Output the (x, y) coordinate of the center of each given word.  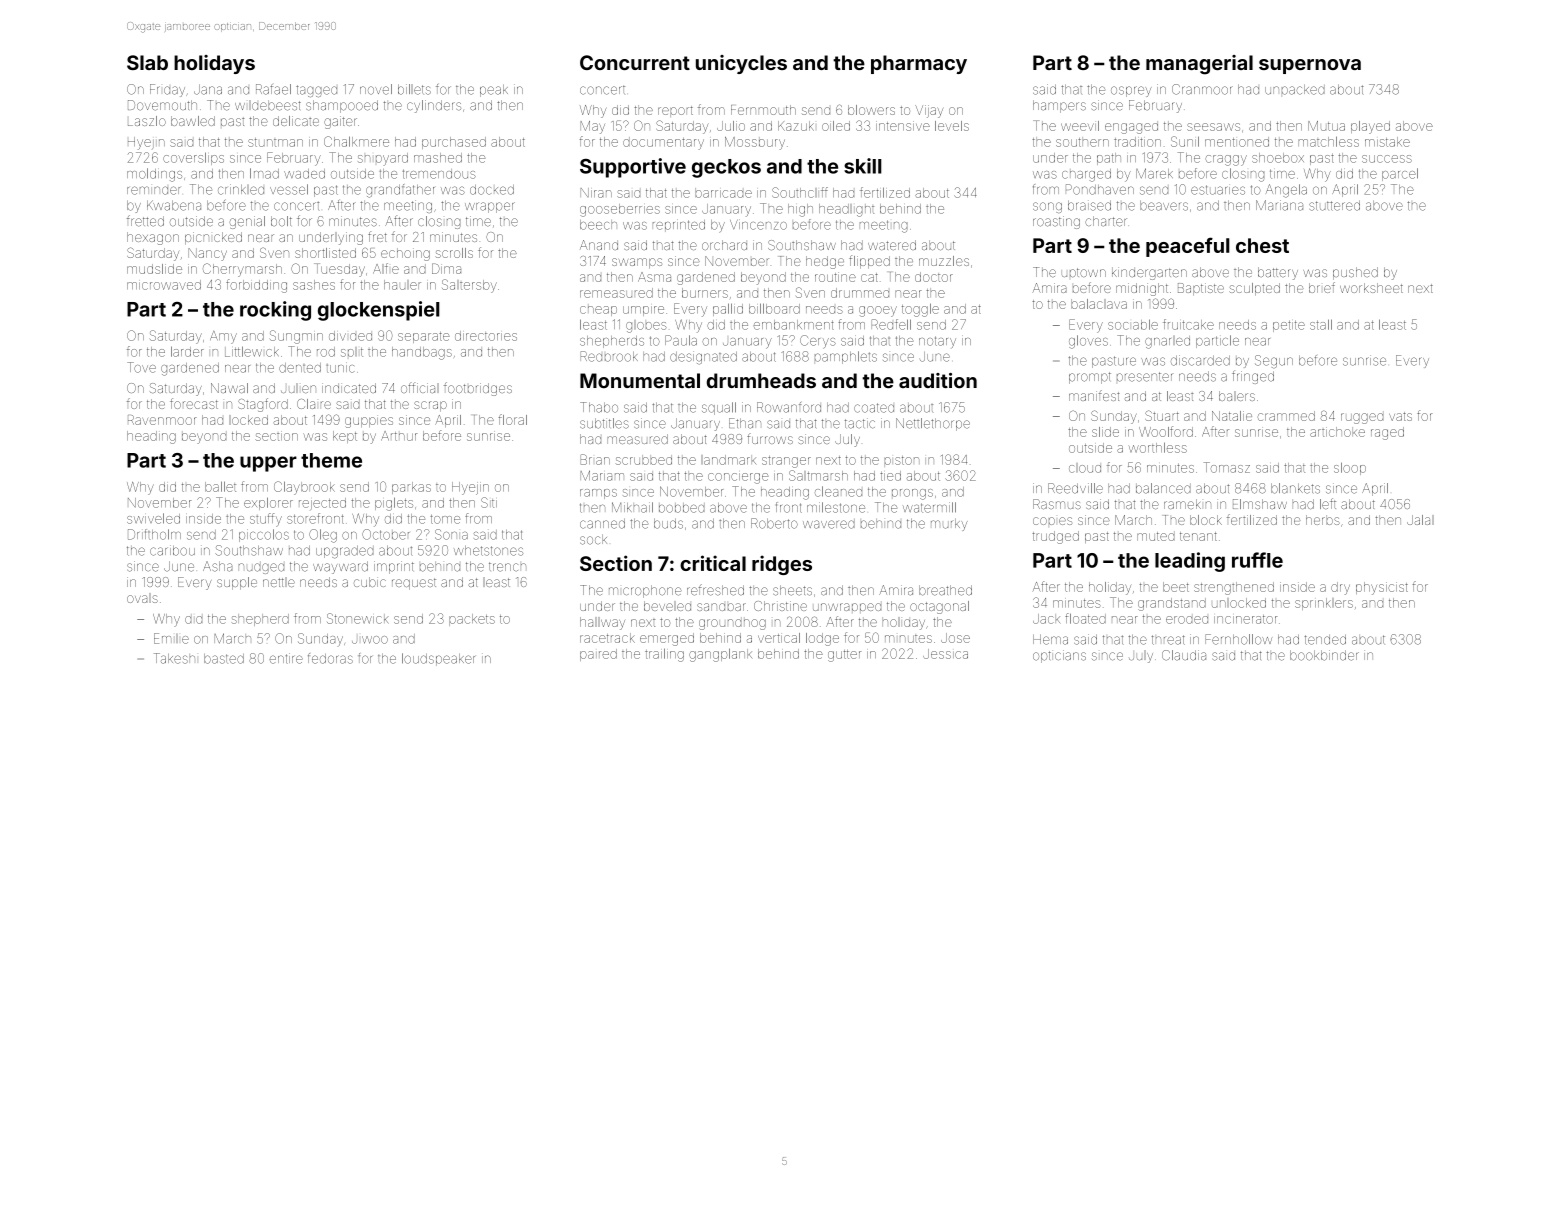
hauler (402, 285)
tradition (1137, 142)
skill (863, 166)
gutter (844, 656)
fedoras (330, 658)
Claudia (1184, 655)
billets (414, 89)
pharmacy (919, 64)
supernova (1310, 66)
